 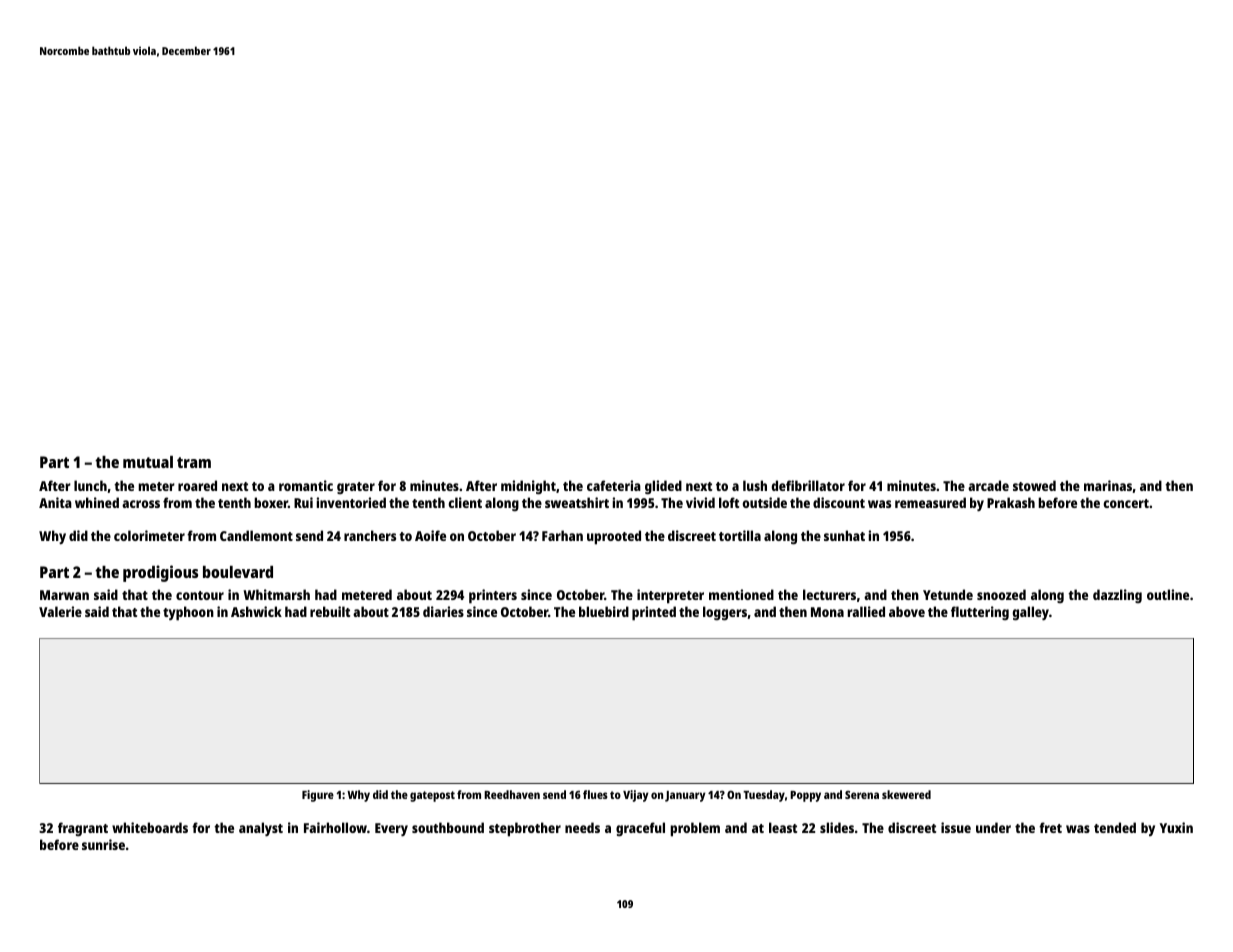 I want to click on whiteboards, so click(x=150, y=827).
